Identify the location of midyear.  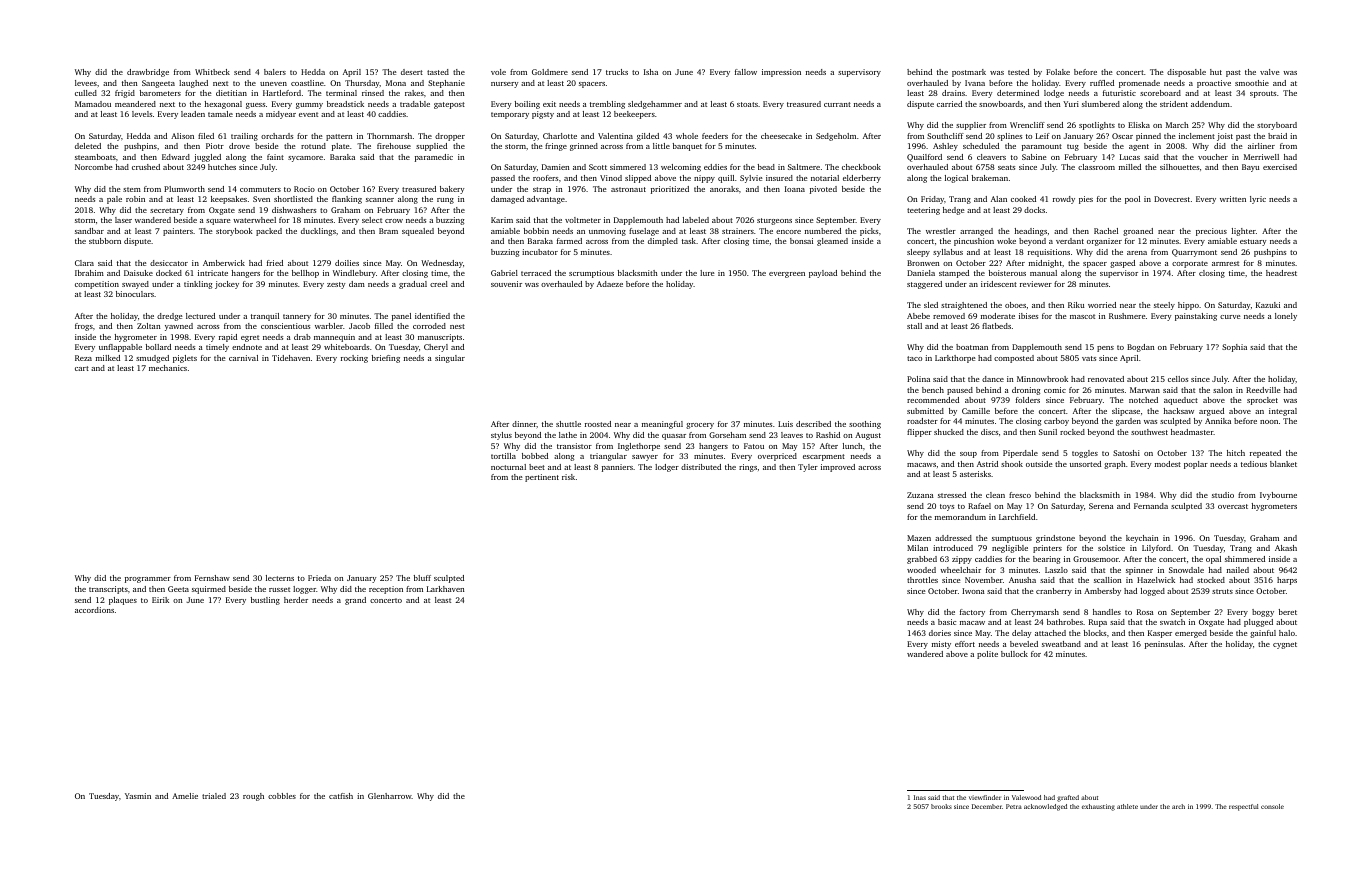
(281, 115).
